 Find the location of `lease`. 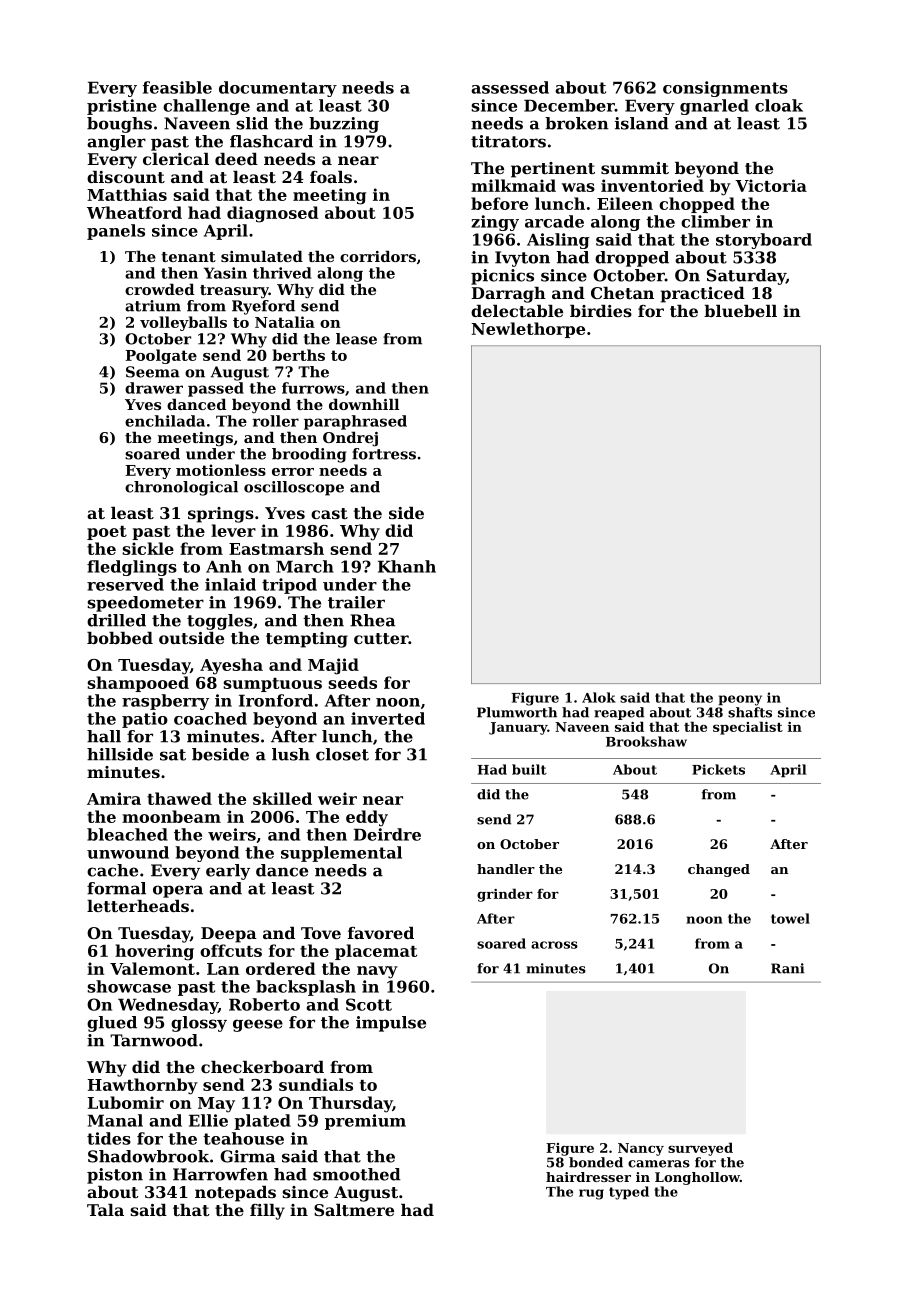

lease is located at coordinates (356, 339).
